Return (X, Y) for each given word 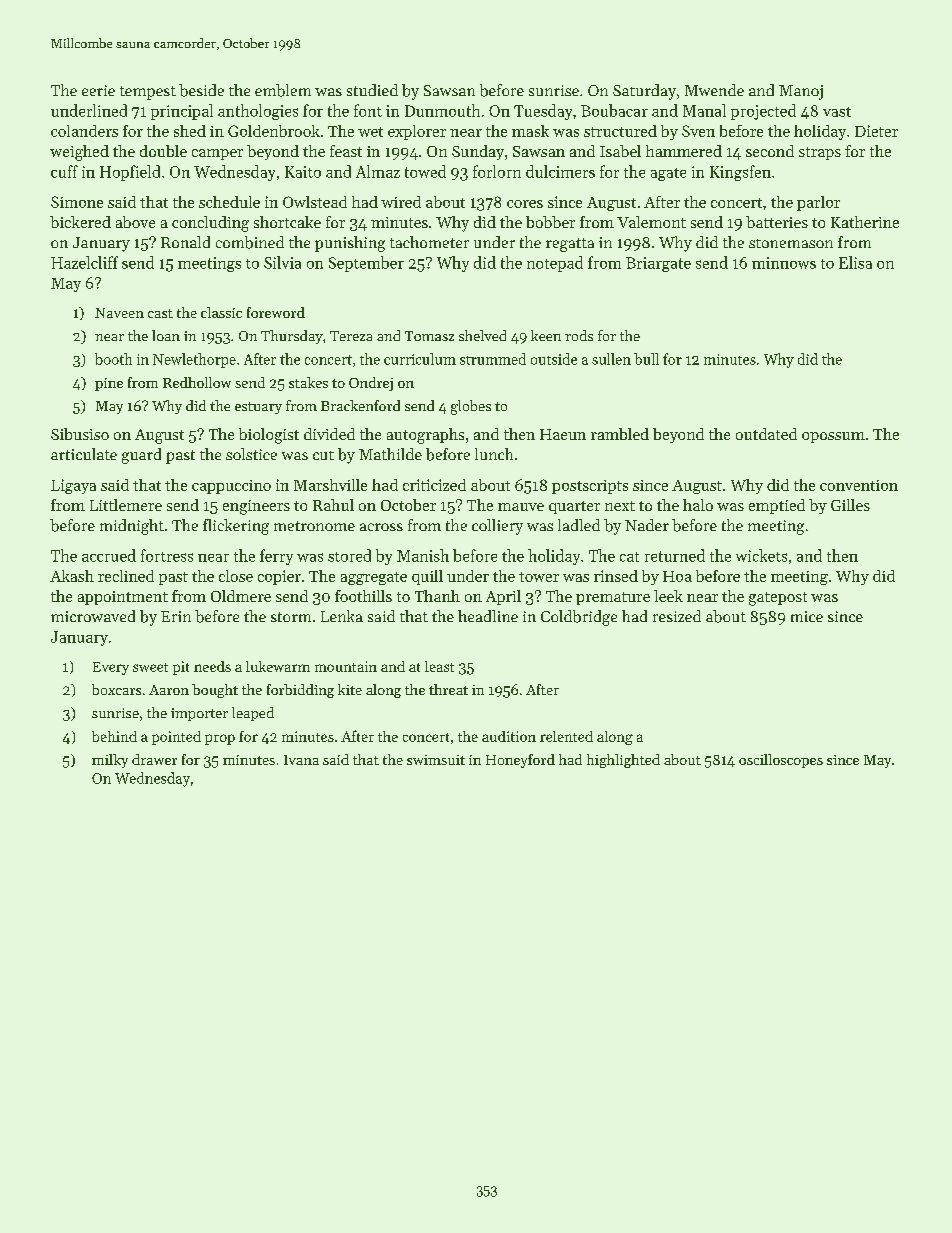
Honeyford (520, 761)
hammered (684, 151)
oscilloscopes (781, 761)
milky (110, 761)
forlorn (497, 171)
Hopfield (130, 173)
